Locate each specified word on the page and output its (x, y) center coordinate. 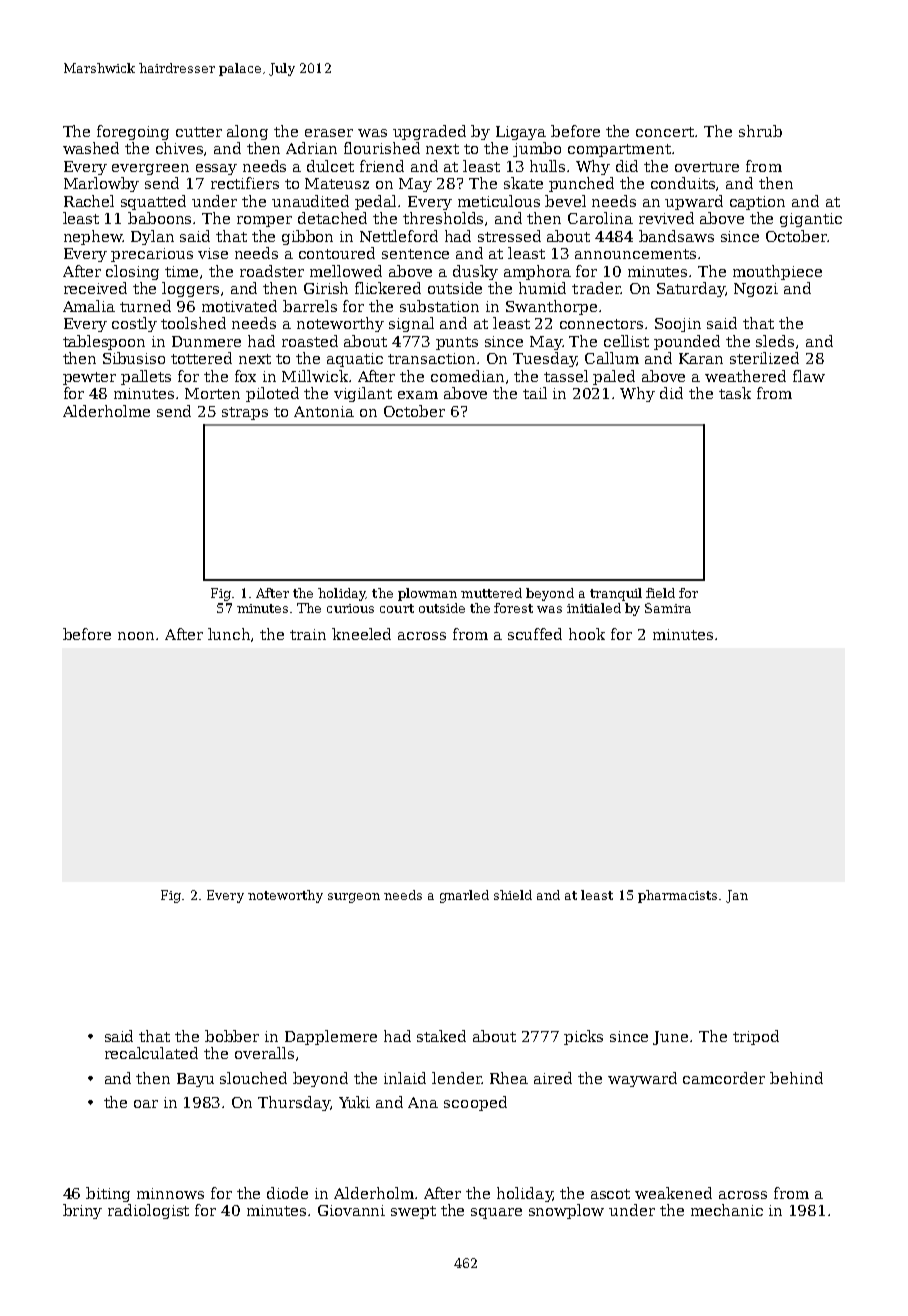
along (247, 132)
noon (136, 636)
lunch (229, 634)
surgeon (354, 898)
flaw (809, 376)
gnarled (464, 896)
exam (418, 395)
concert (665, 132)
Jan (737, 896)
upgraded (429, 132)
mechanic (727, 1210)
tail (535, 393)
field (660, 593)
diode (287, 1193)
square (496, 1213)
